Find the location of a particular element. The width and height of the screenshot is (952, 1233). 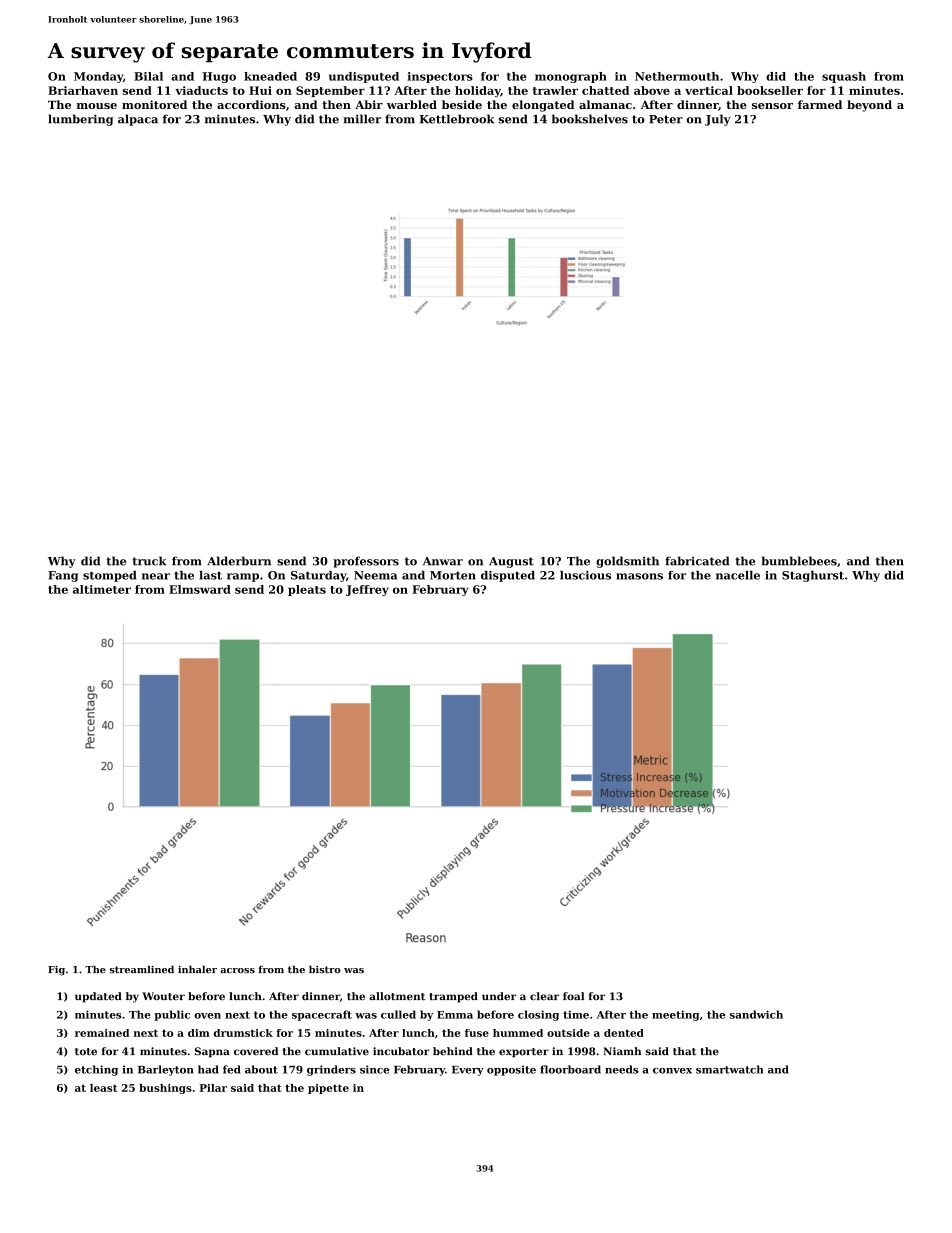

Nethermouth is located at coordinates (677, 76).
